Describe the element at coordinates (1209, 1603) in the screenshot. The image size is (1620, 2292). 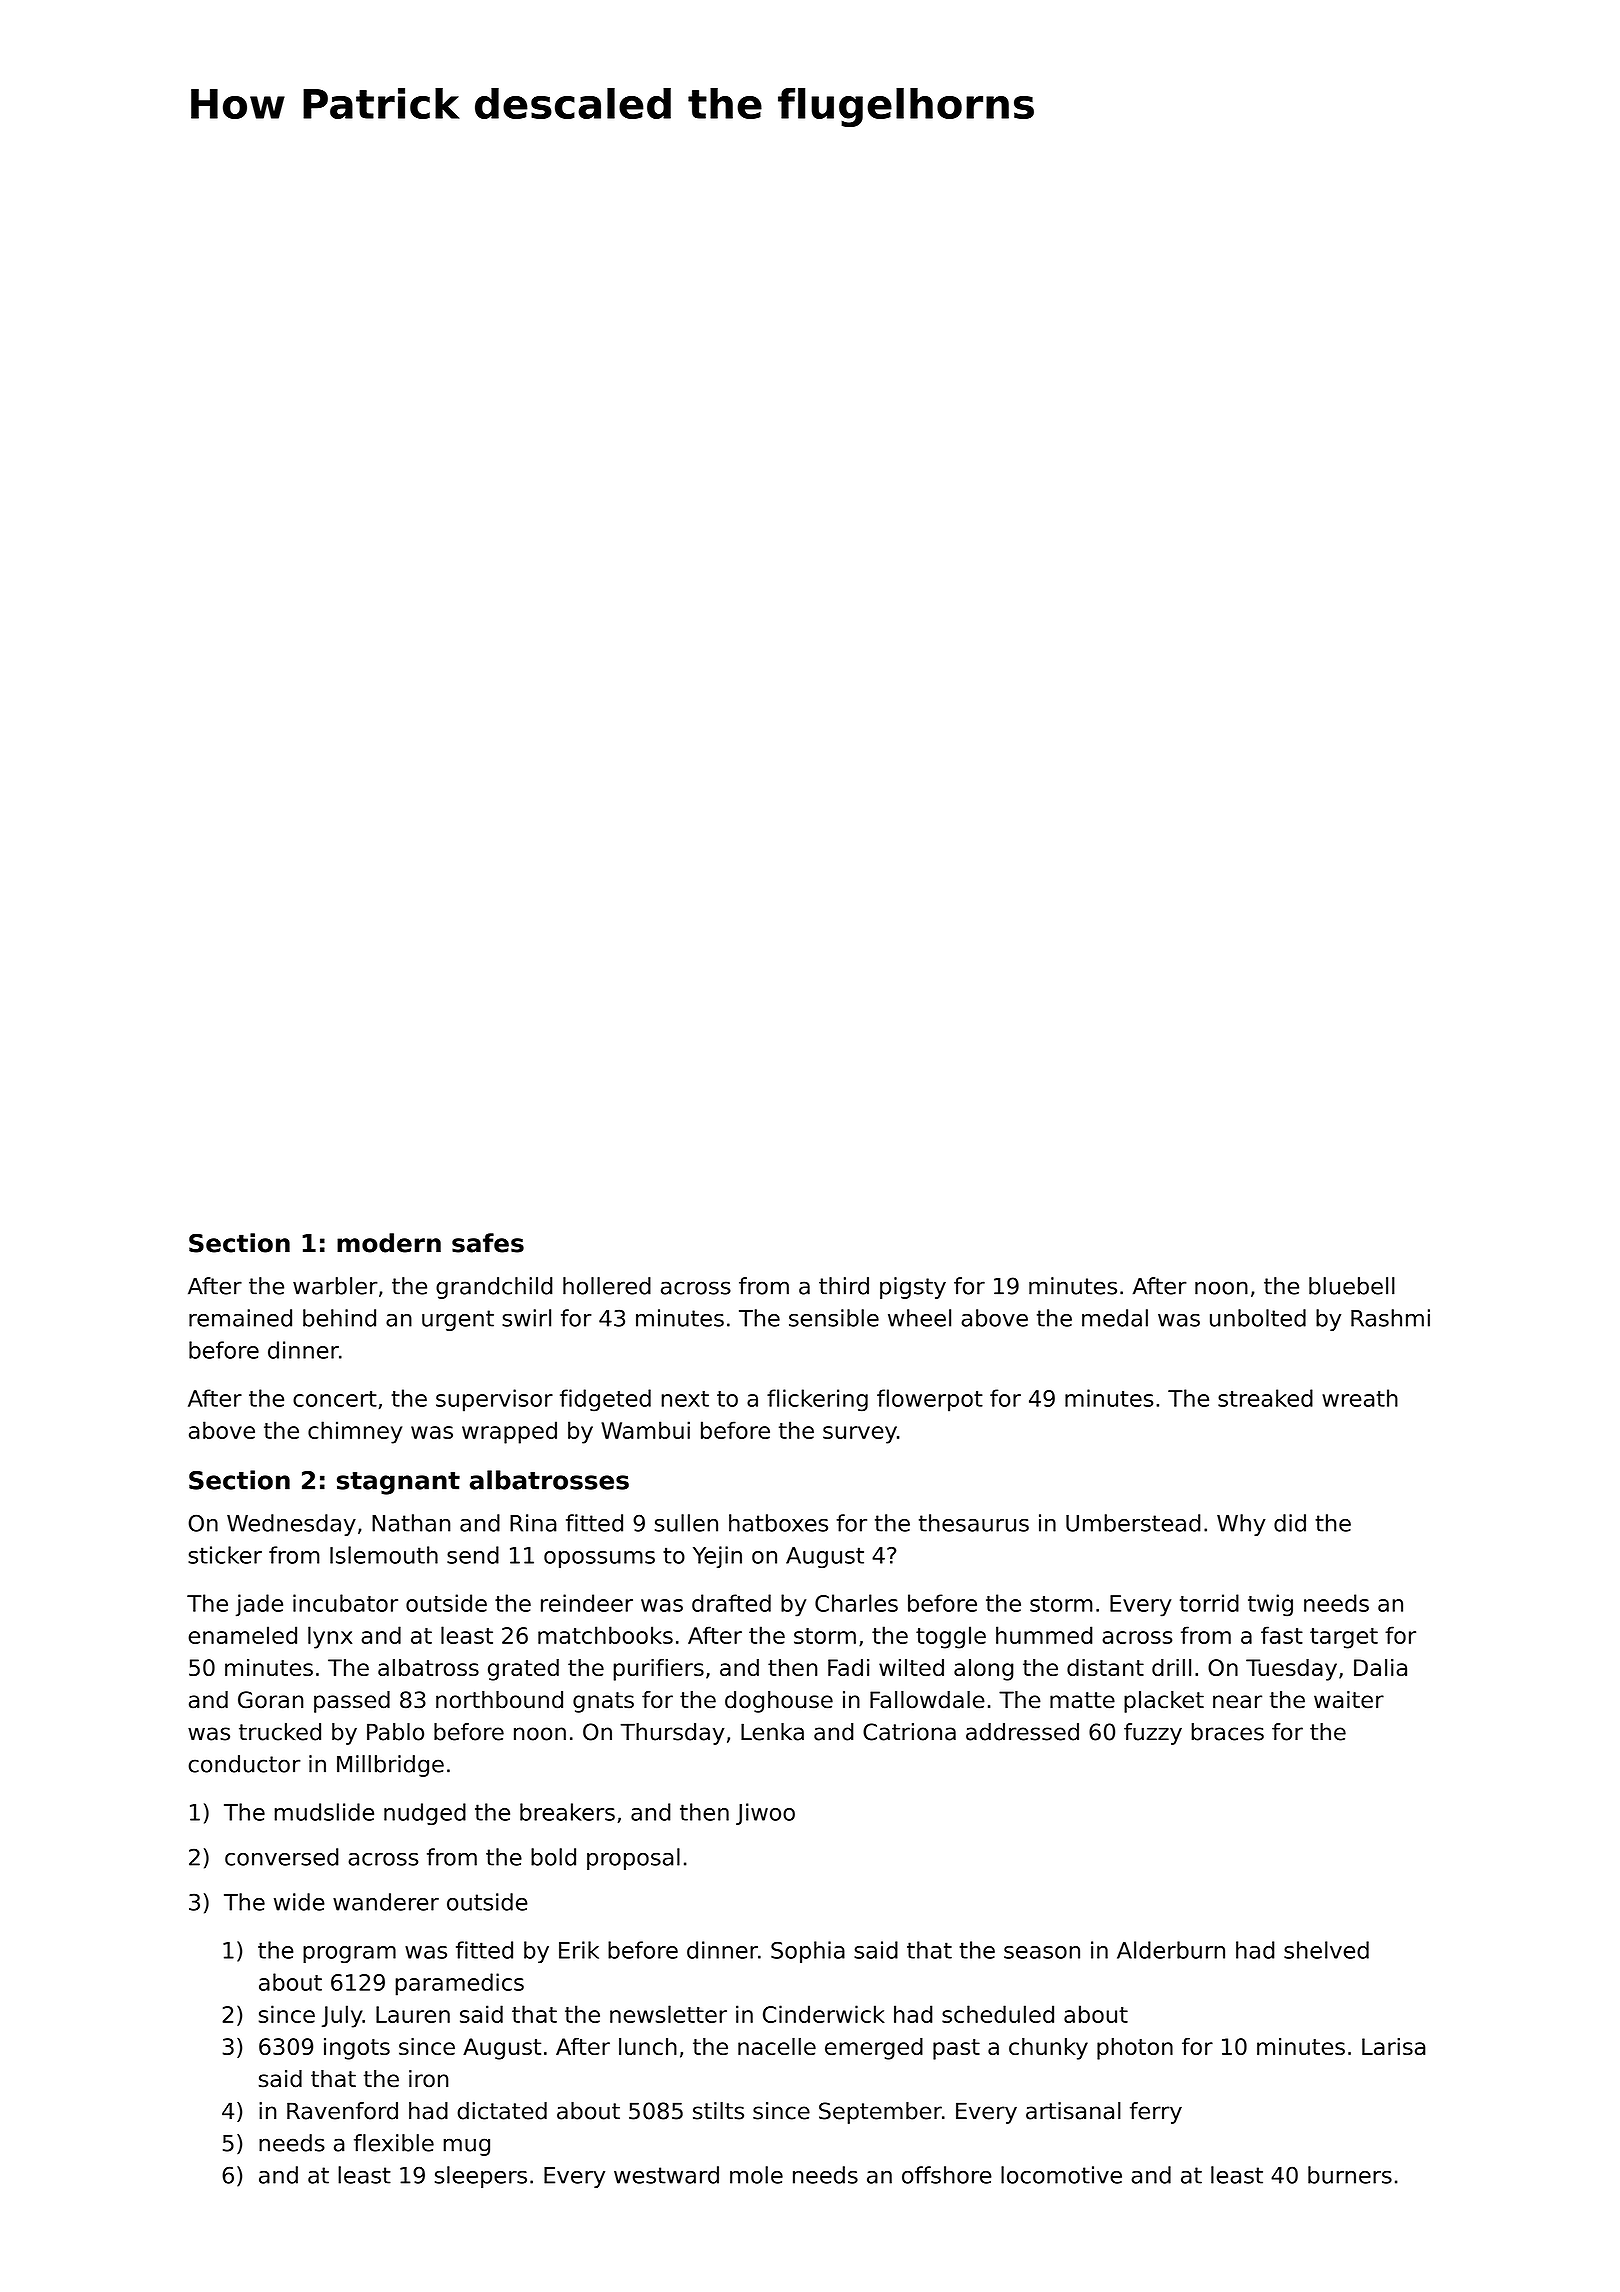
I see `torrid` at that location.
